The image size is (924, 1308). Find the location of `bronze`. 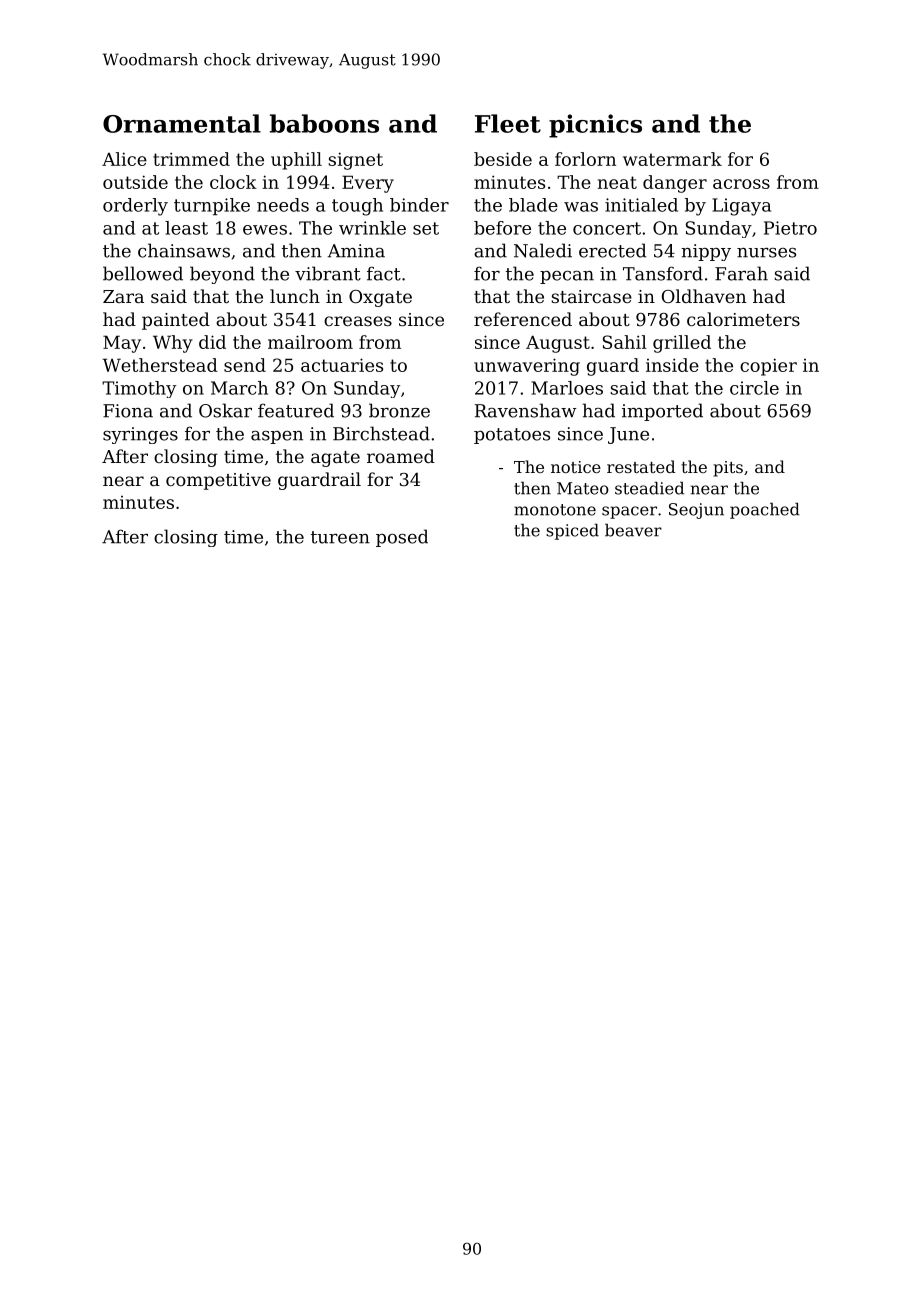

bronze is located at coordinates (399, 410).
